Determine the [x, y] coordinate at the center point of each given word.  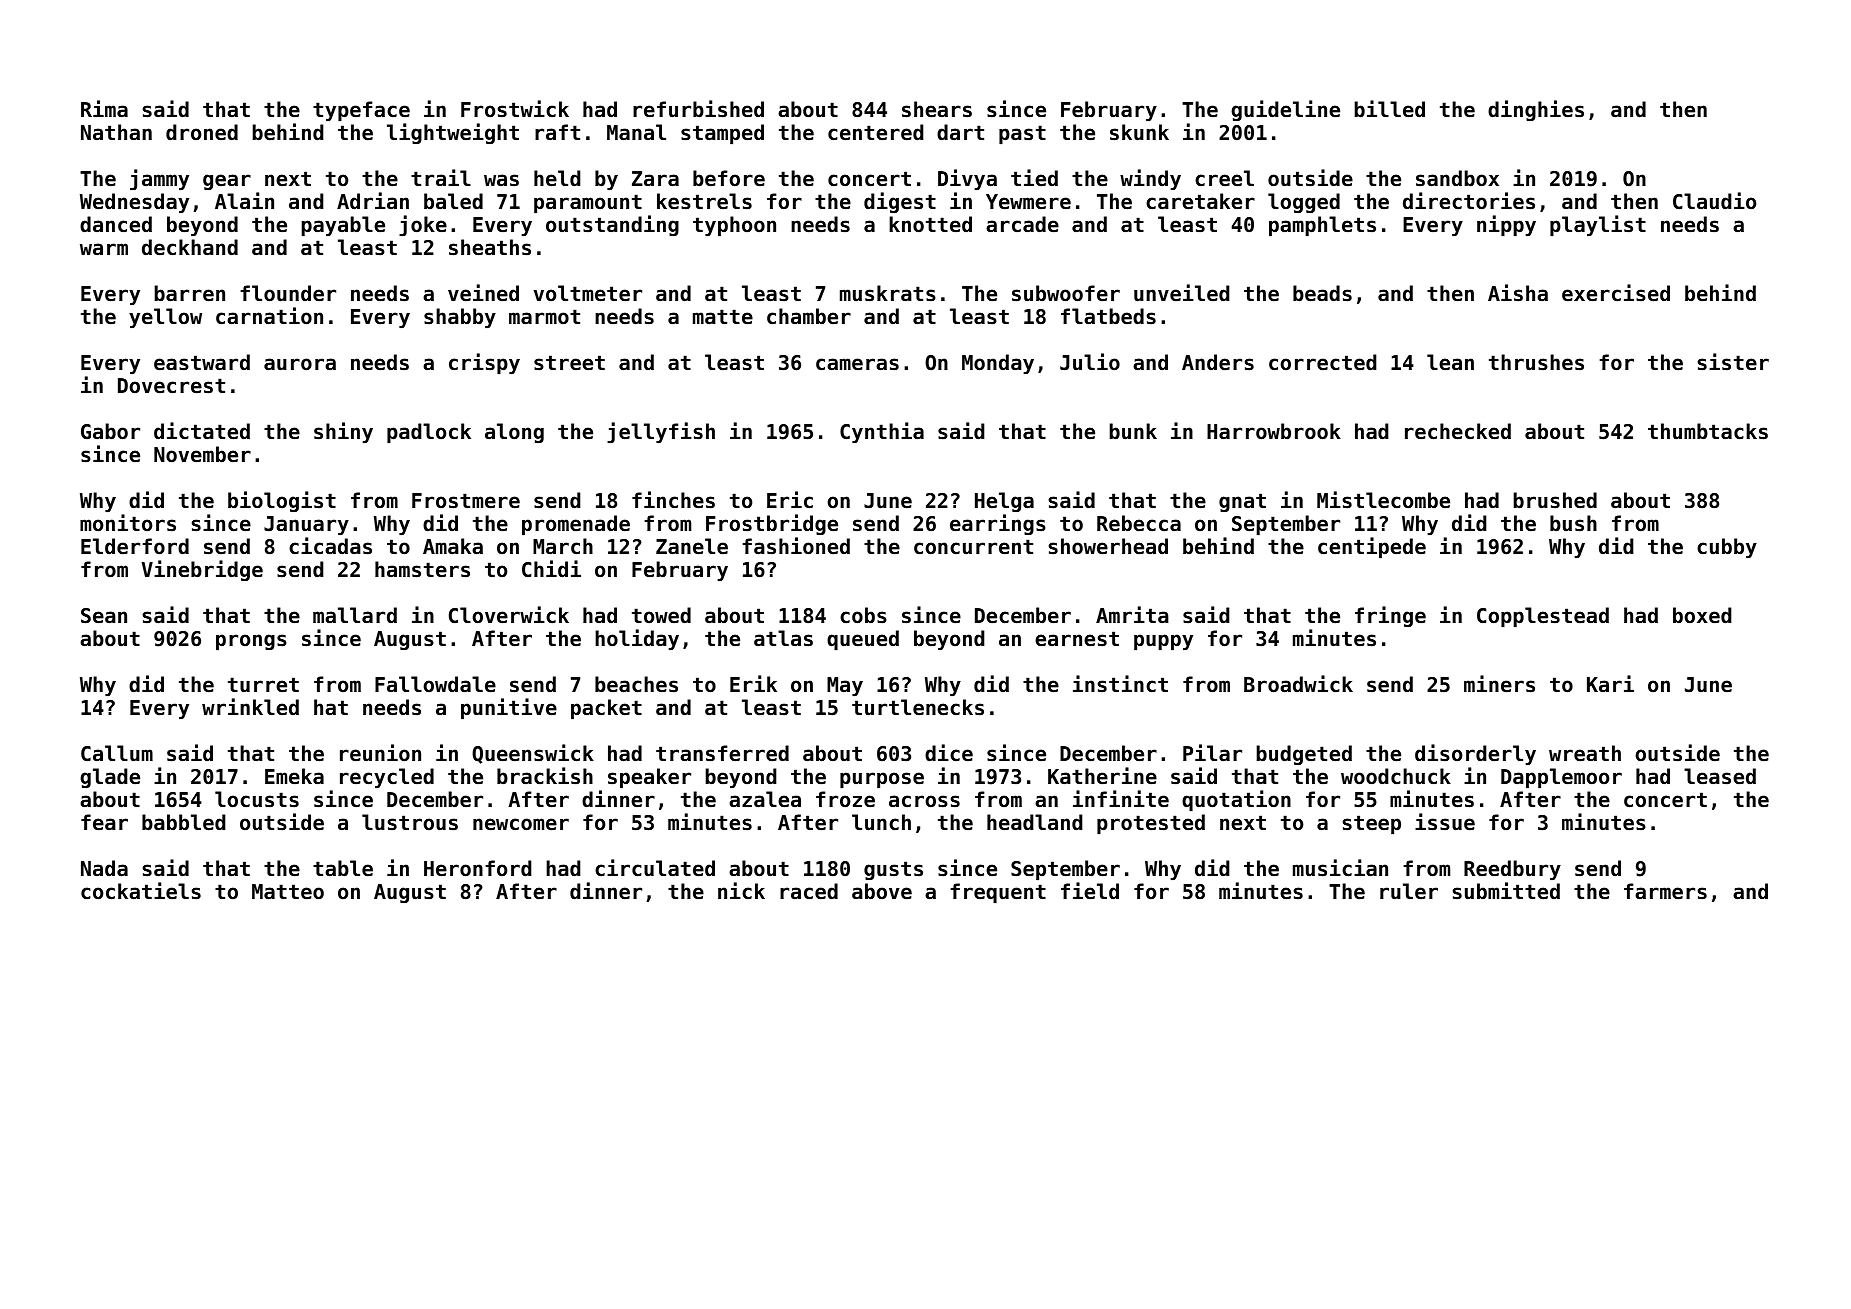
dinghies [1536, 110]
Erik [753, 683]
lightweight [453, 133]
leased [1720, 776]
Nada [104, 868]
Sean [104, 616]
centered [876, 132]
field [1090, 891]
